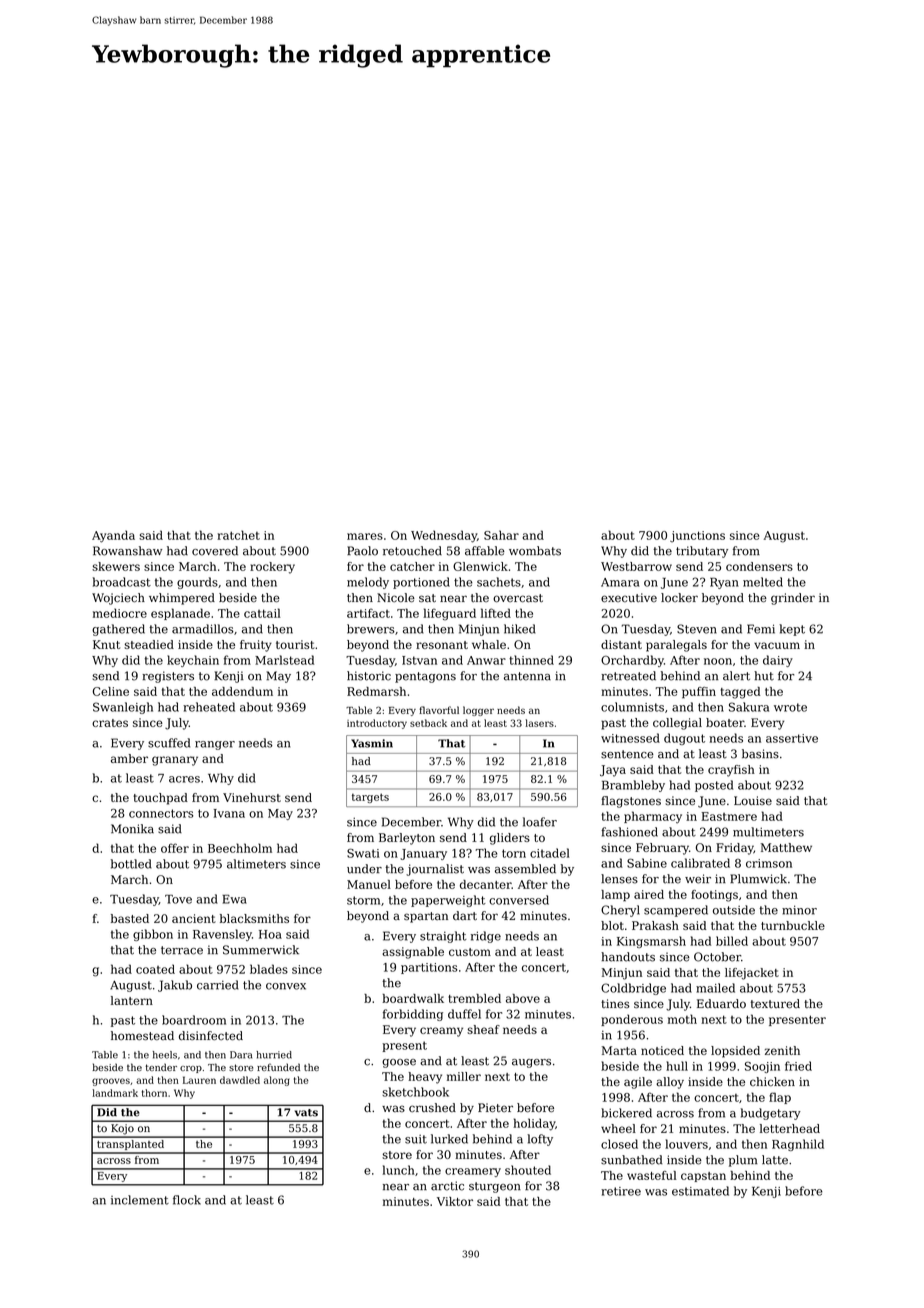 This image has width=924, height=1308. What do you see at coordinates (175, 986) in the image?
I see `Jakub` at bounding box center [175, 986].
